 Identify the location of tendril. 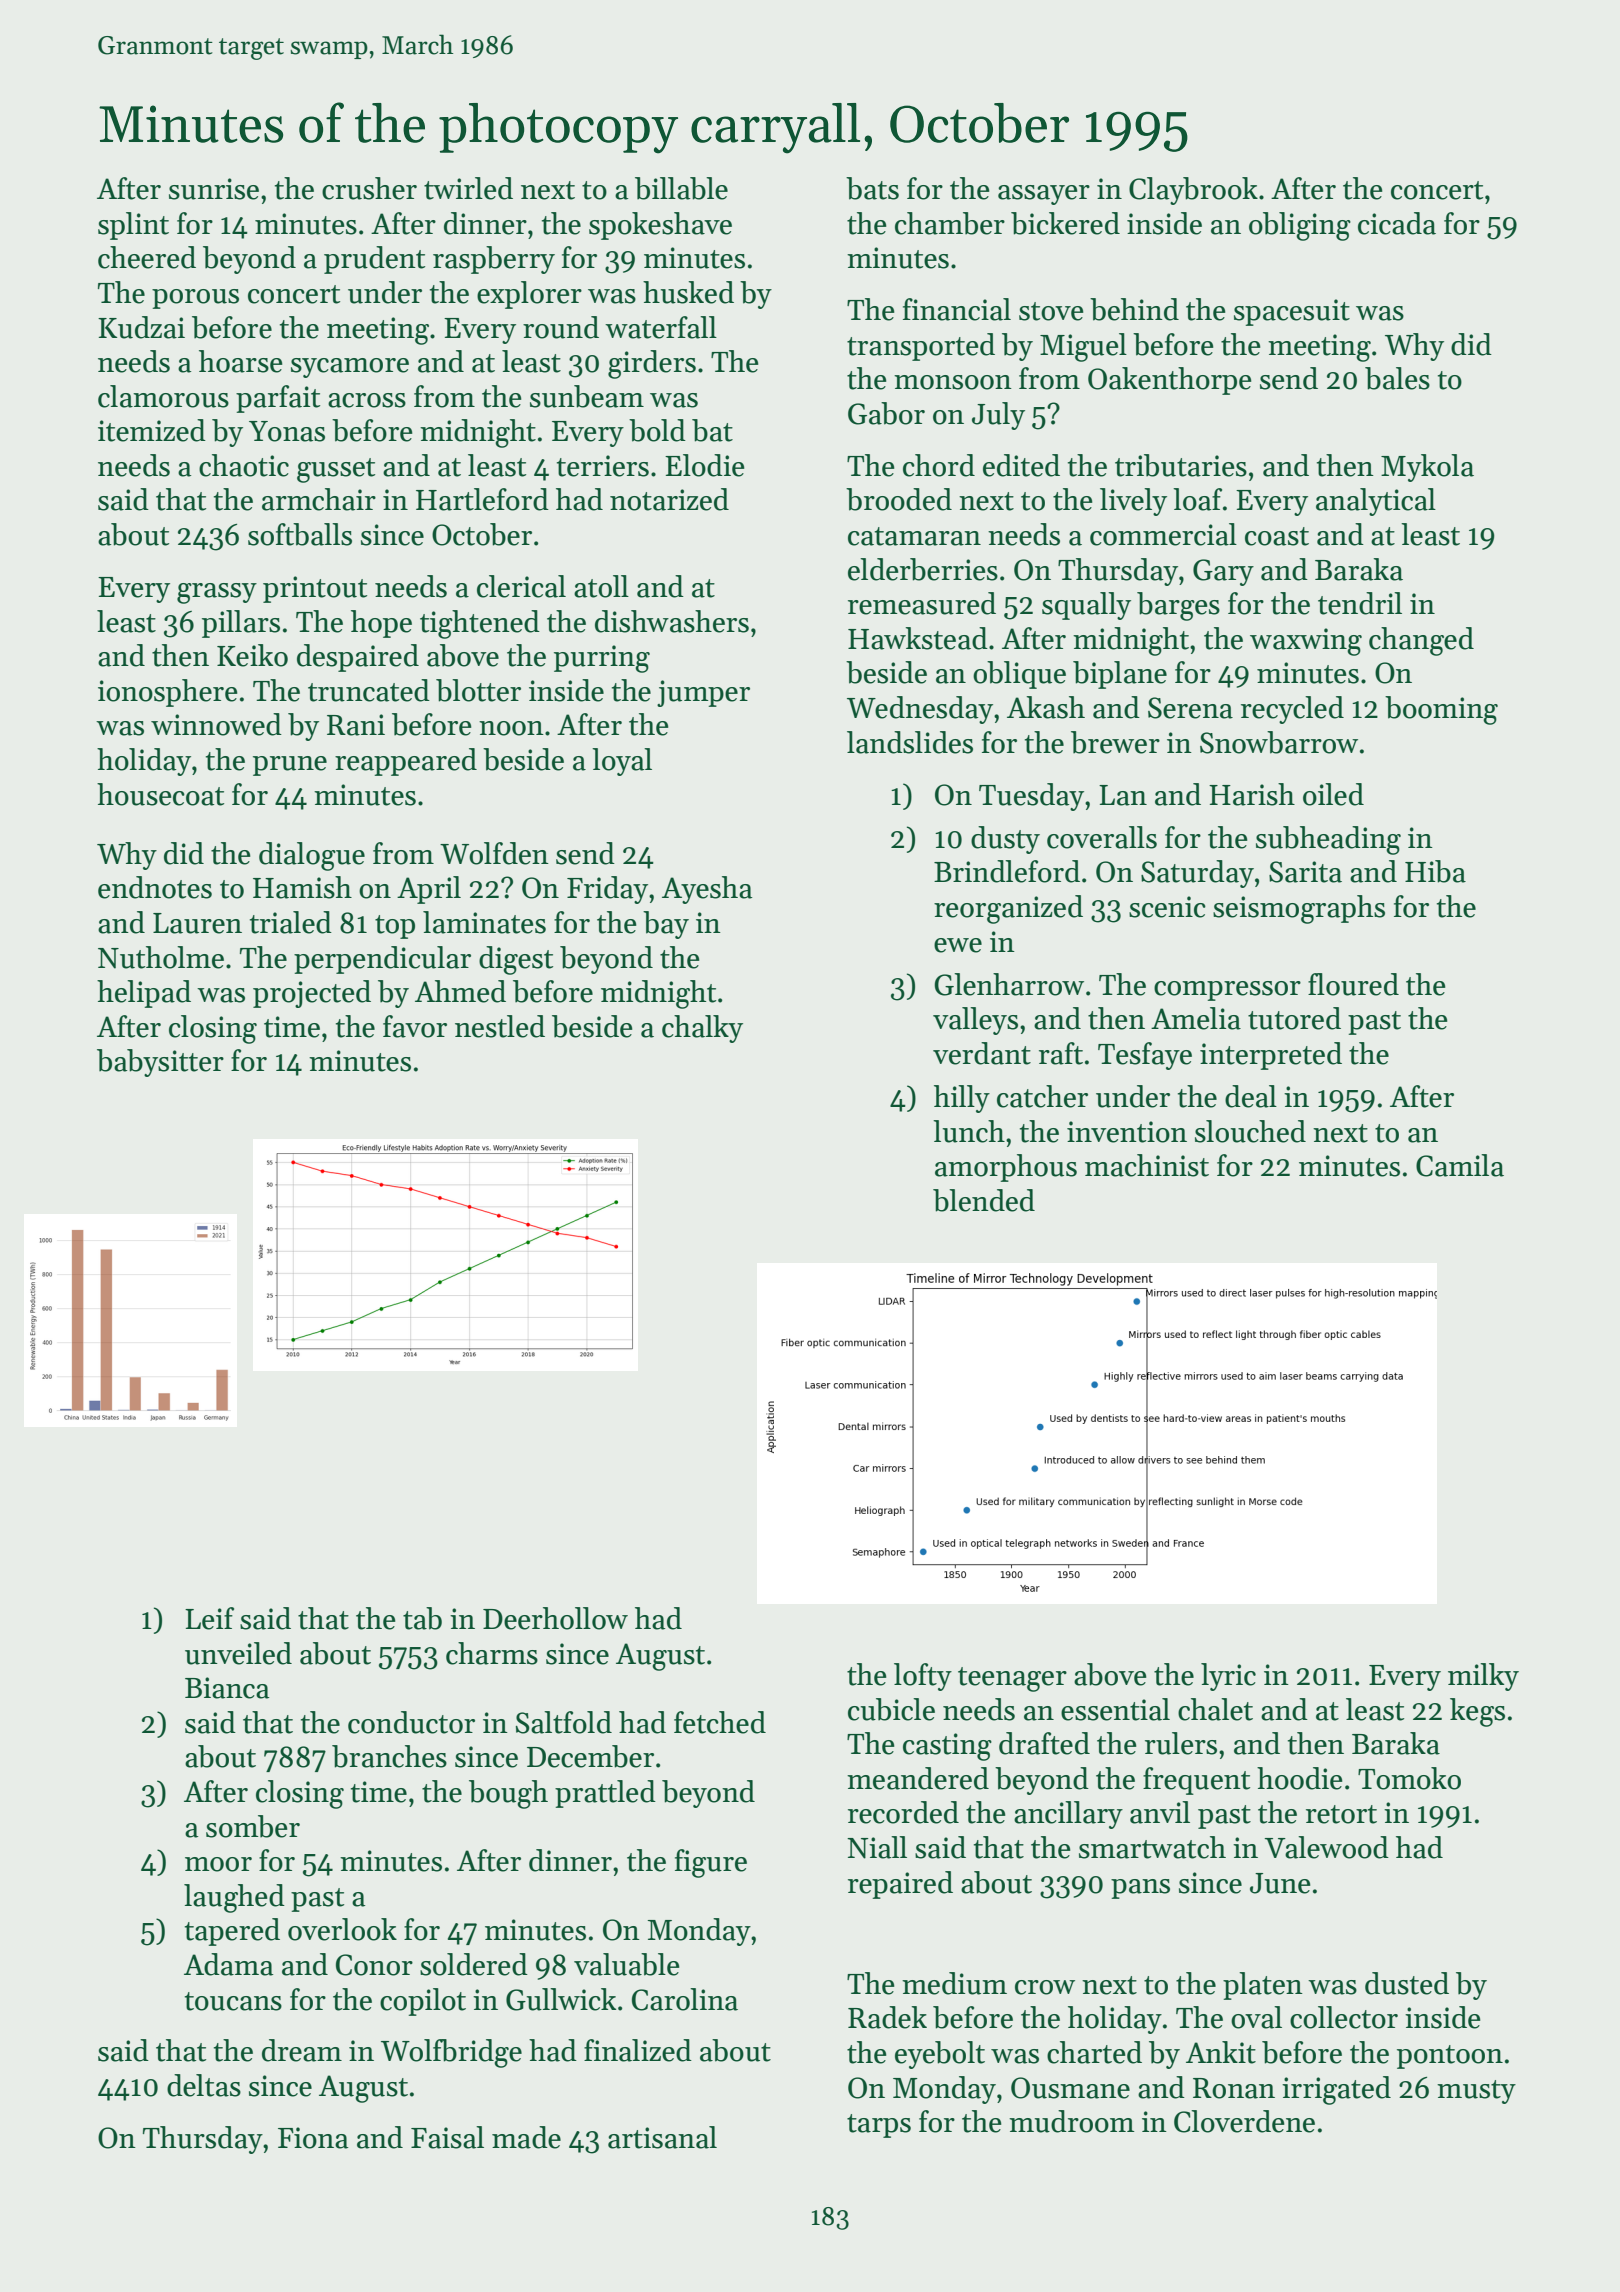
(1360, 603).
